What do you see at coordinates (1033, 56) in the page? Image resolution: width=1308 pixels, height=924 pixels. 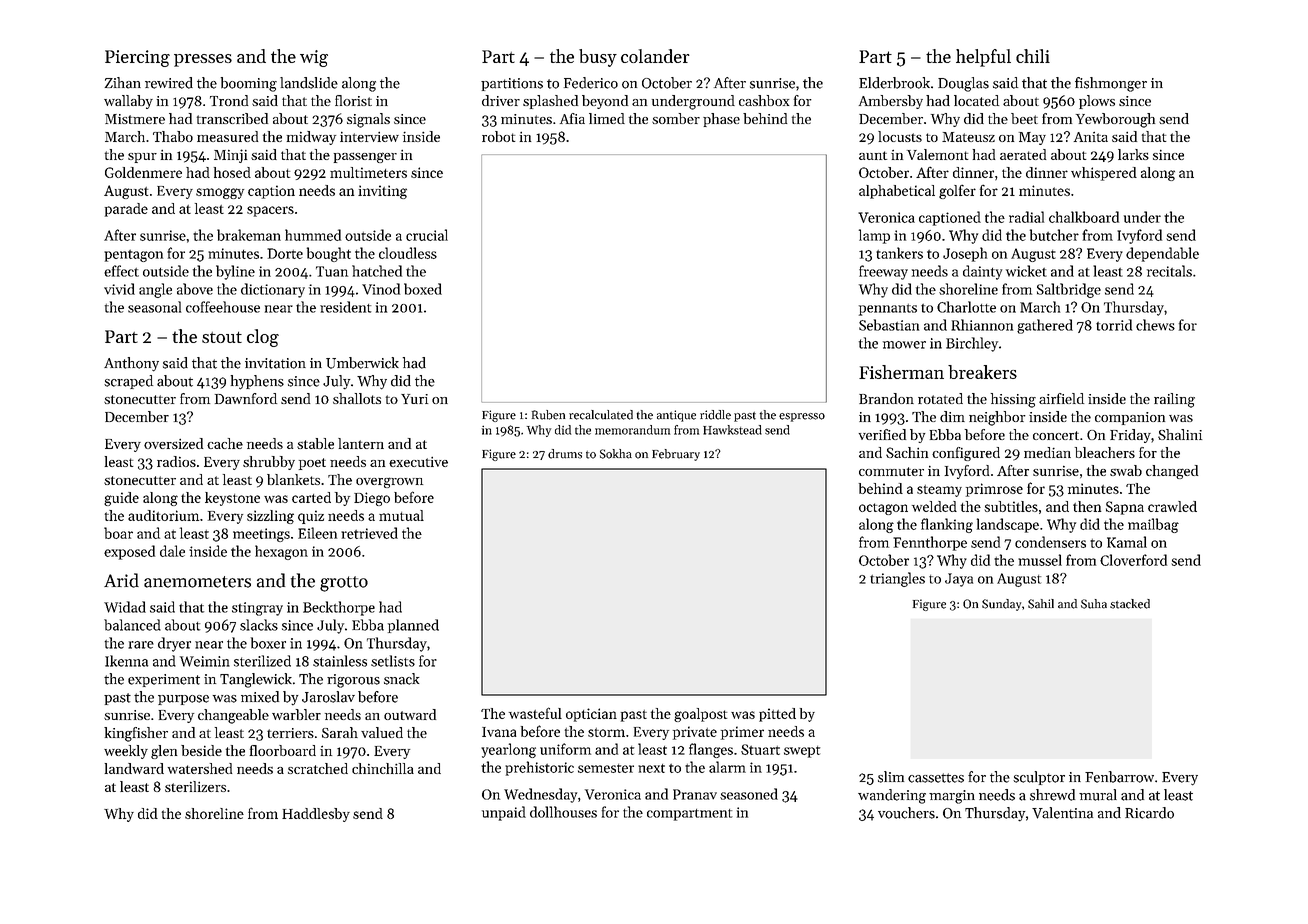 I see `chili` at bounding box center [1033, 56].
